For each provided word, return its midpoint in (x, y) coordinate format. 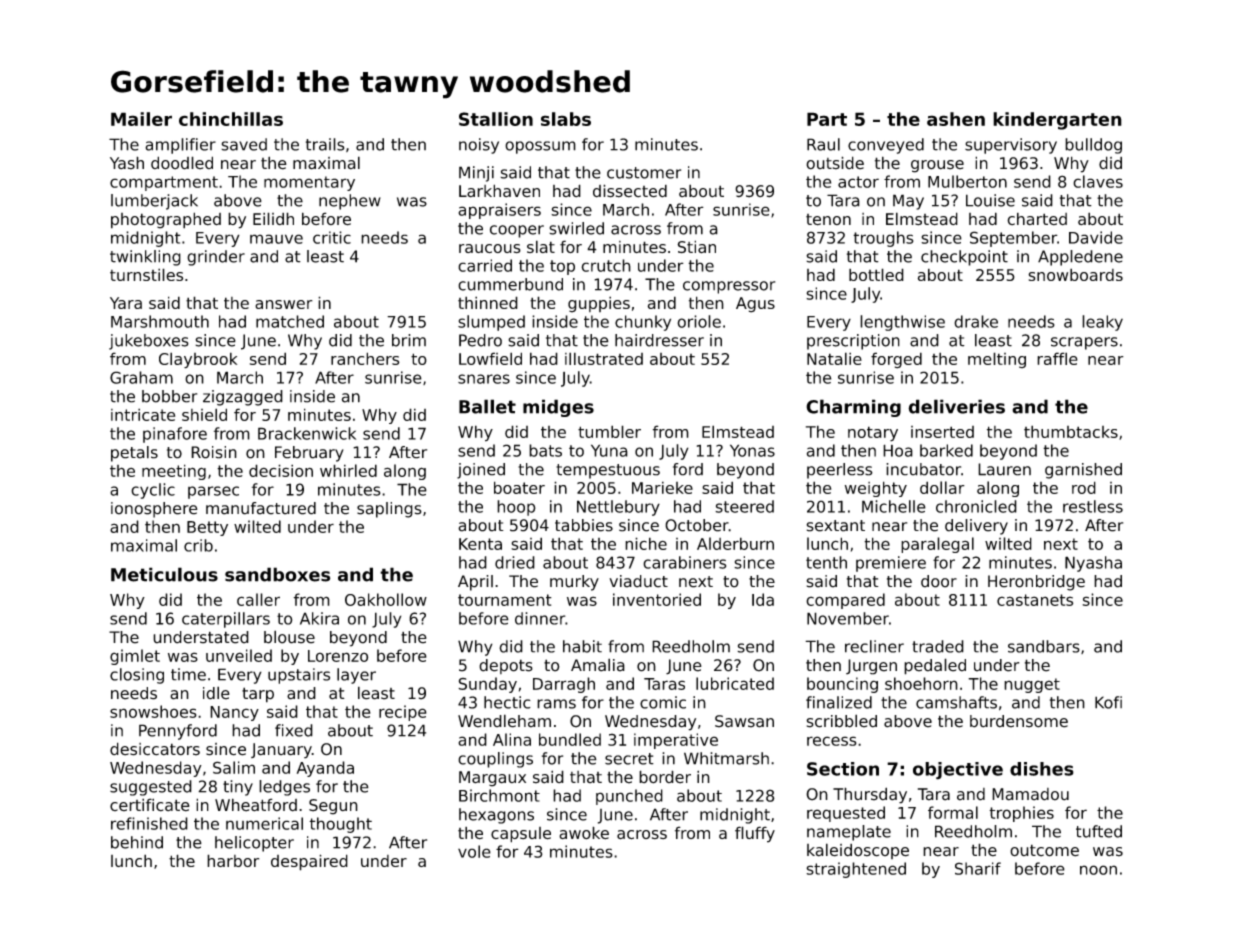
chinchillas (231, 119)
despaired (309, 862)
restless (1093, 506)
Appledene (1080, 258)
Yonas (752, 450)
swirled (576, 228)
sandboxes (277, 574)
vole (474, 851)
